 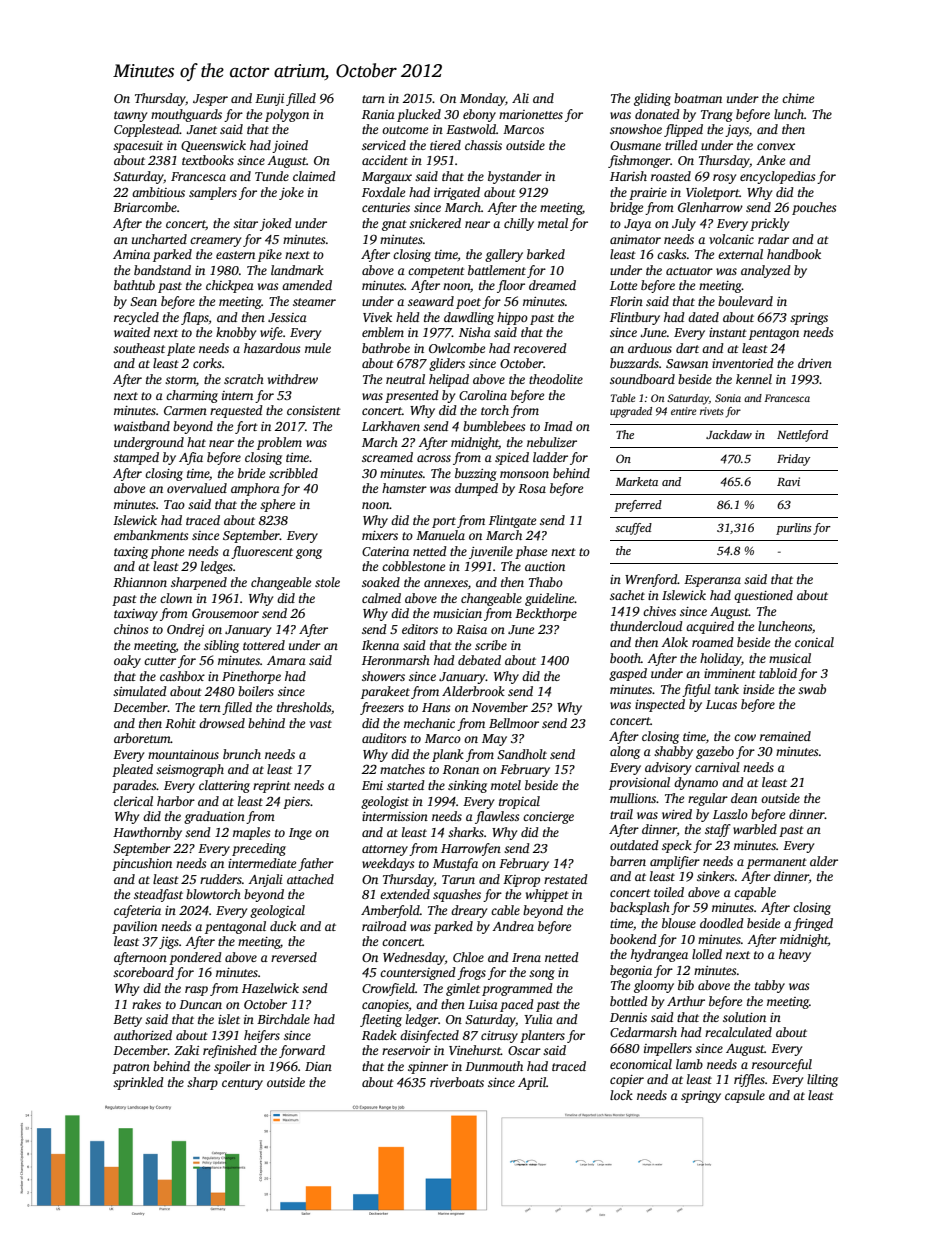 What do you see at coordinates (521, 881) in the screenshot?
I see `Kiprop` at bounding box center [521, 881].
